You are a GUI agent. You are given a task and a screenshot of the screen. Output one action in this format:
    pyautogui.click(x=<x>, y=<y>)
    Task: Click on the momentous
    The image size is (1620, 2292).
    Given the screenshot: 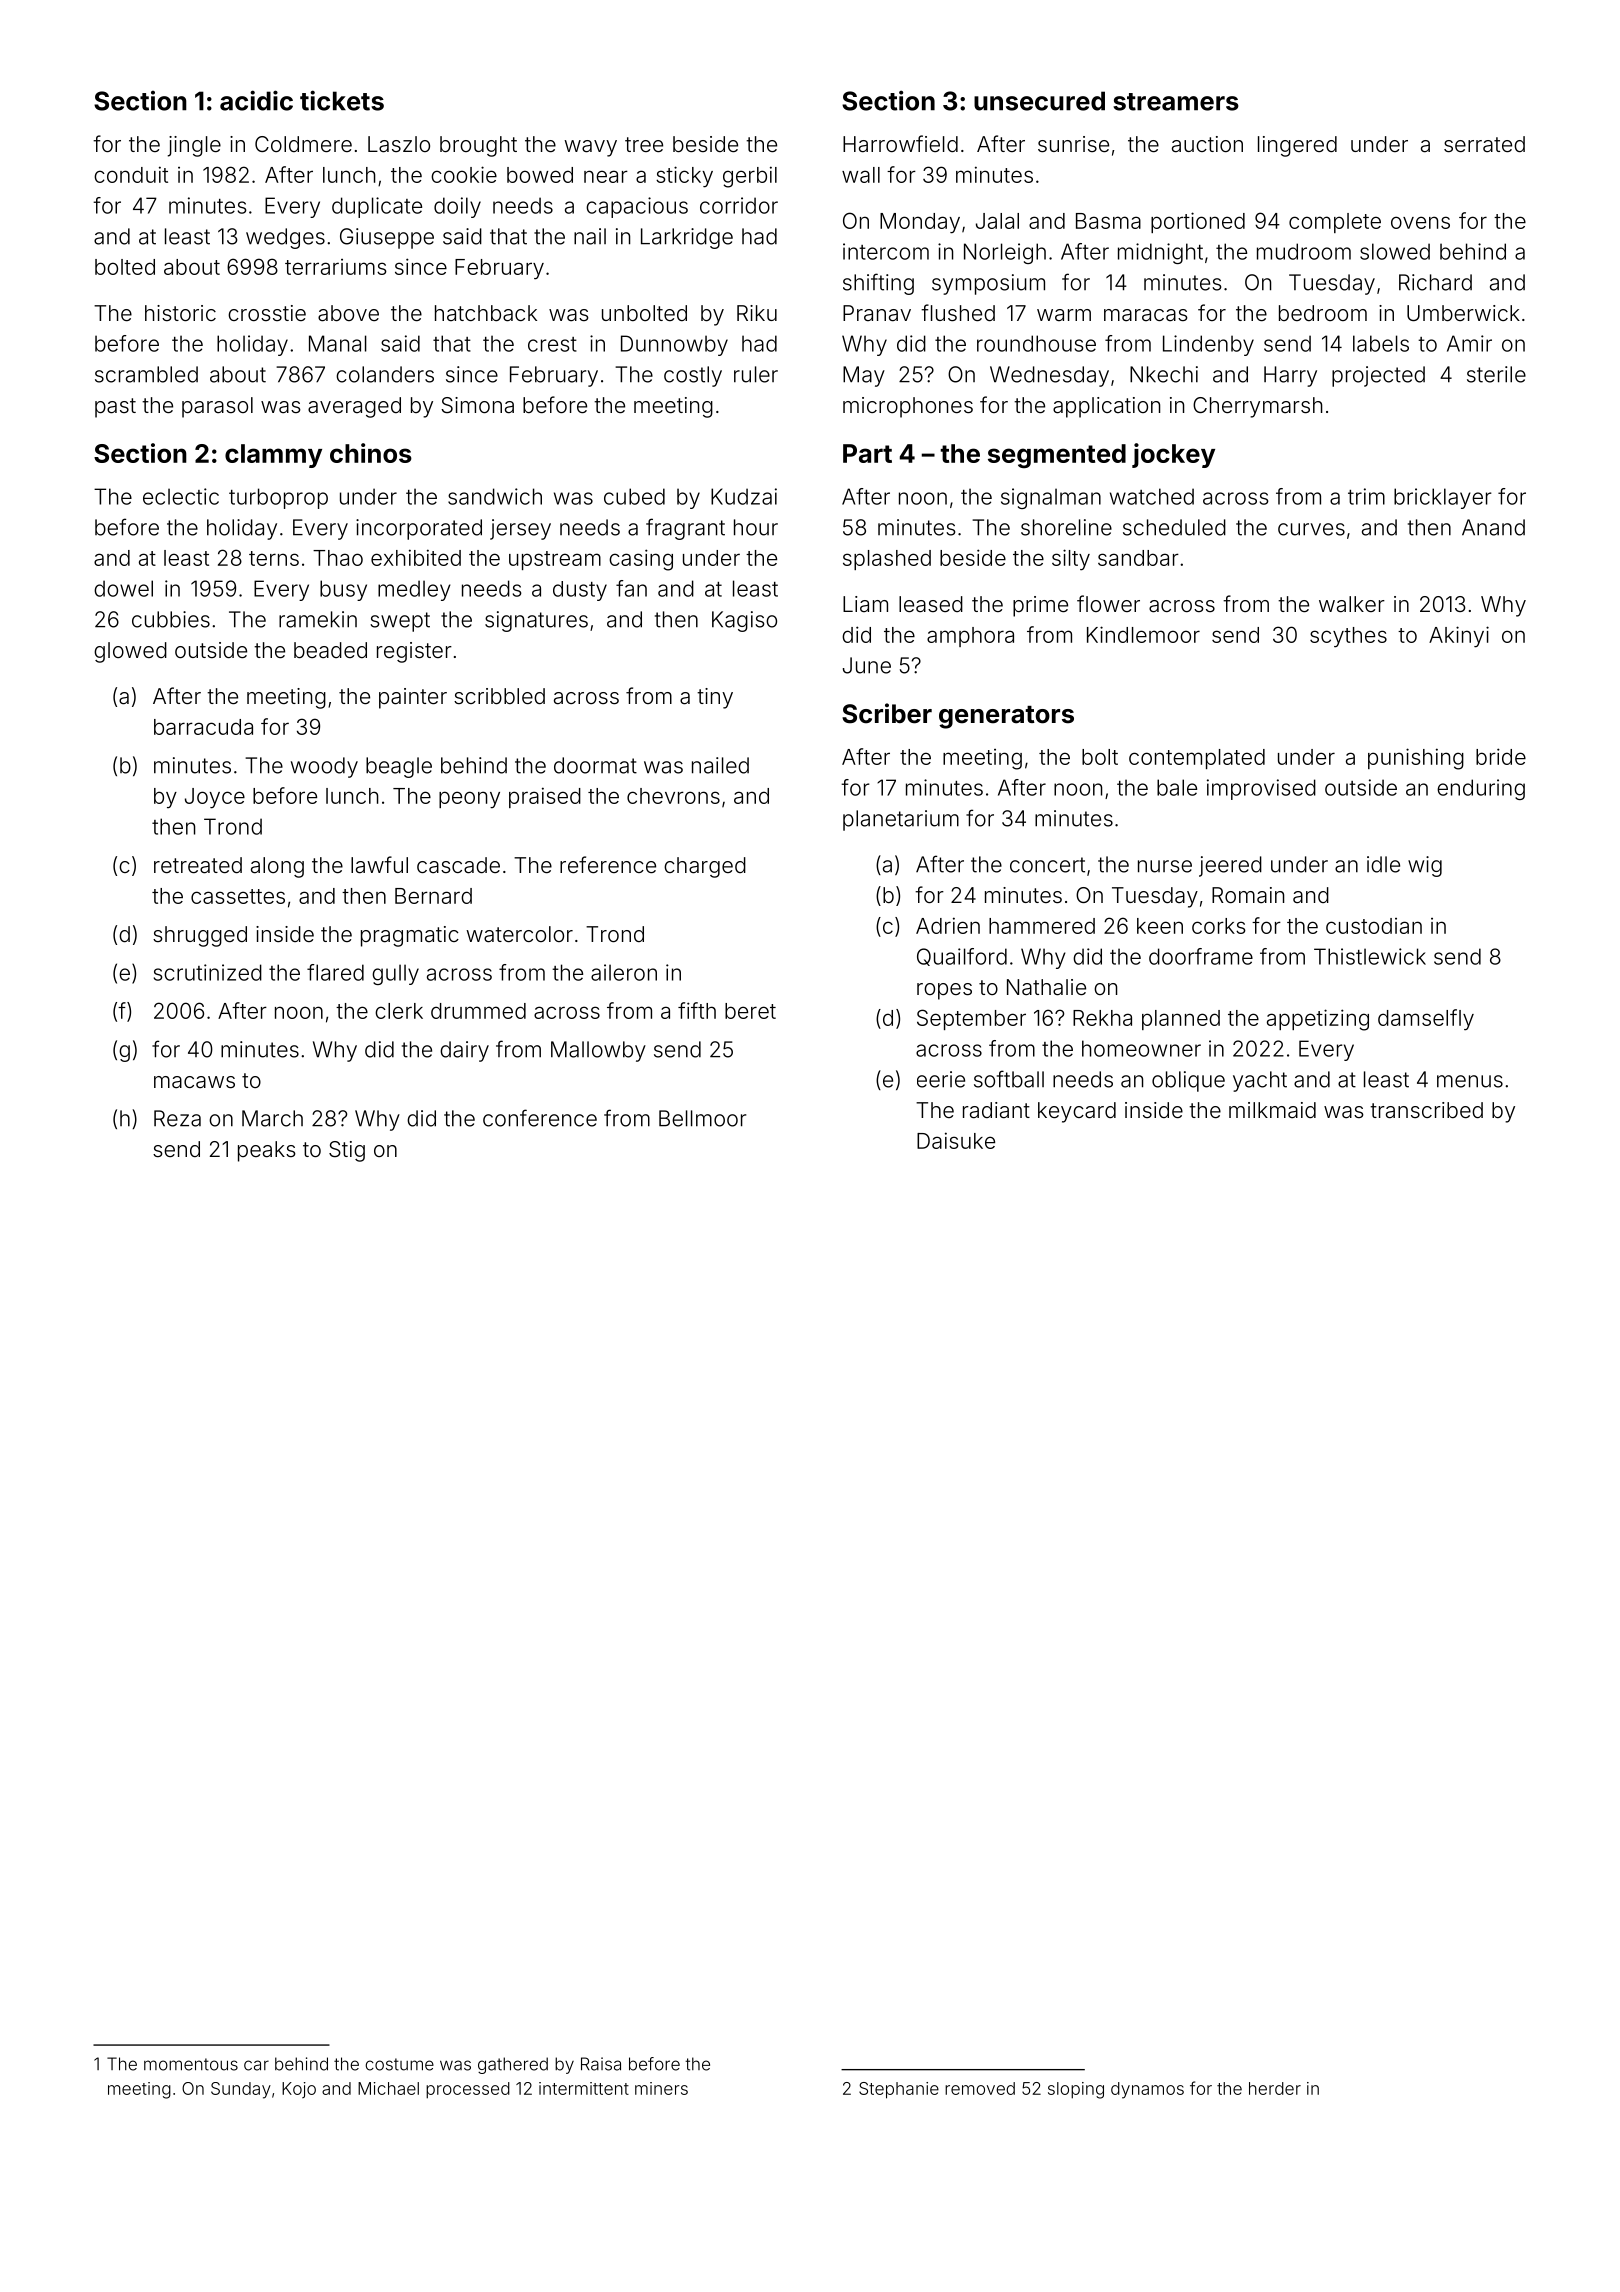 What is the action you would take?
    pyautogui.click(x=191, y=2064)
